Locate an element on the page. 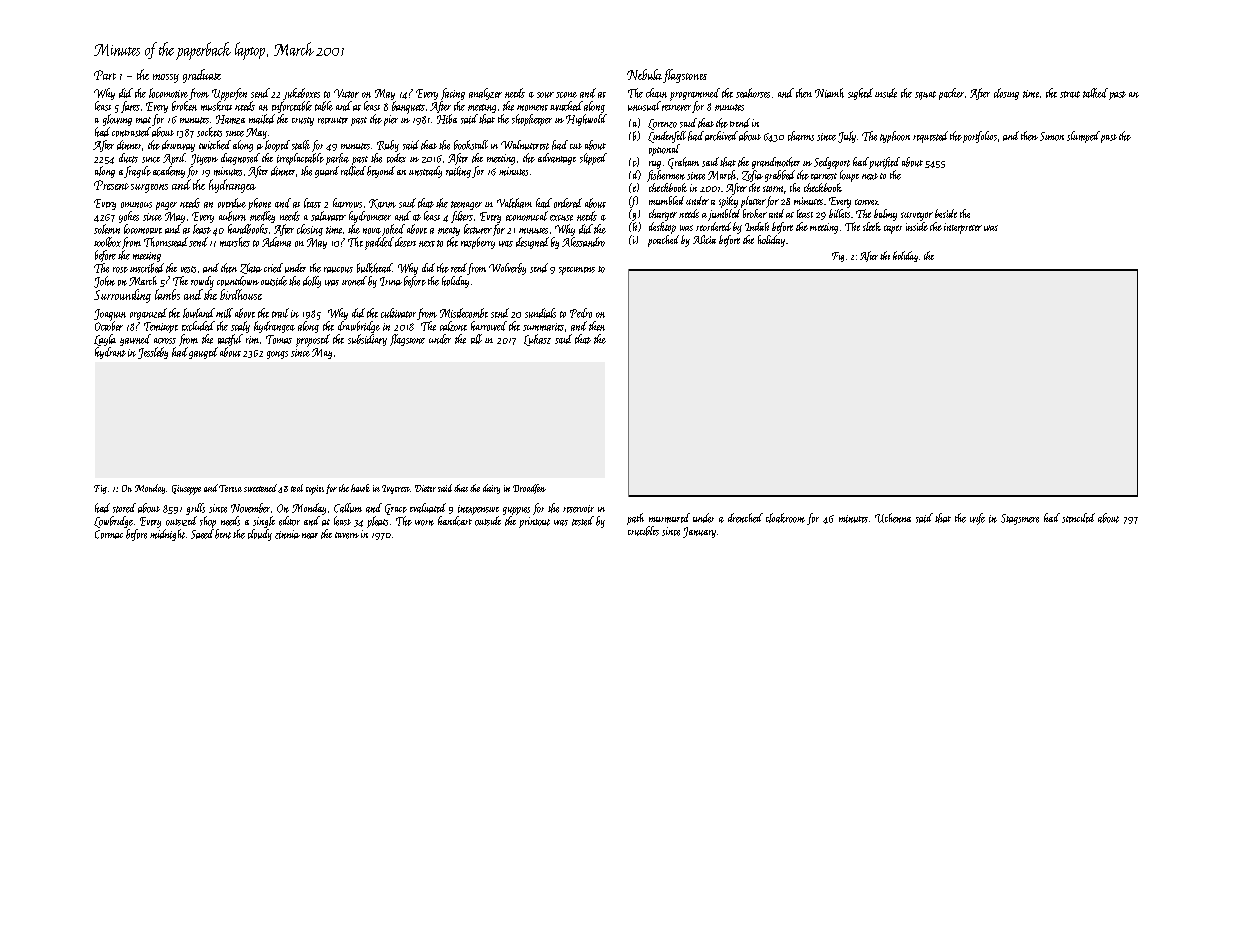 The height and width of the image is (952, 1233). gongs is located at coordinates (277, 355).
